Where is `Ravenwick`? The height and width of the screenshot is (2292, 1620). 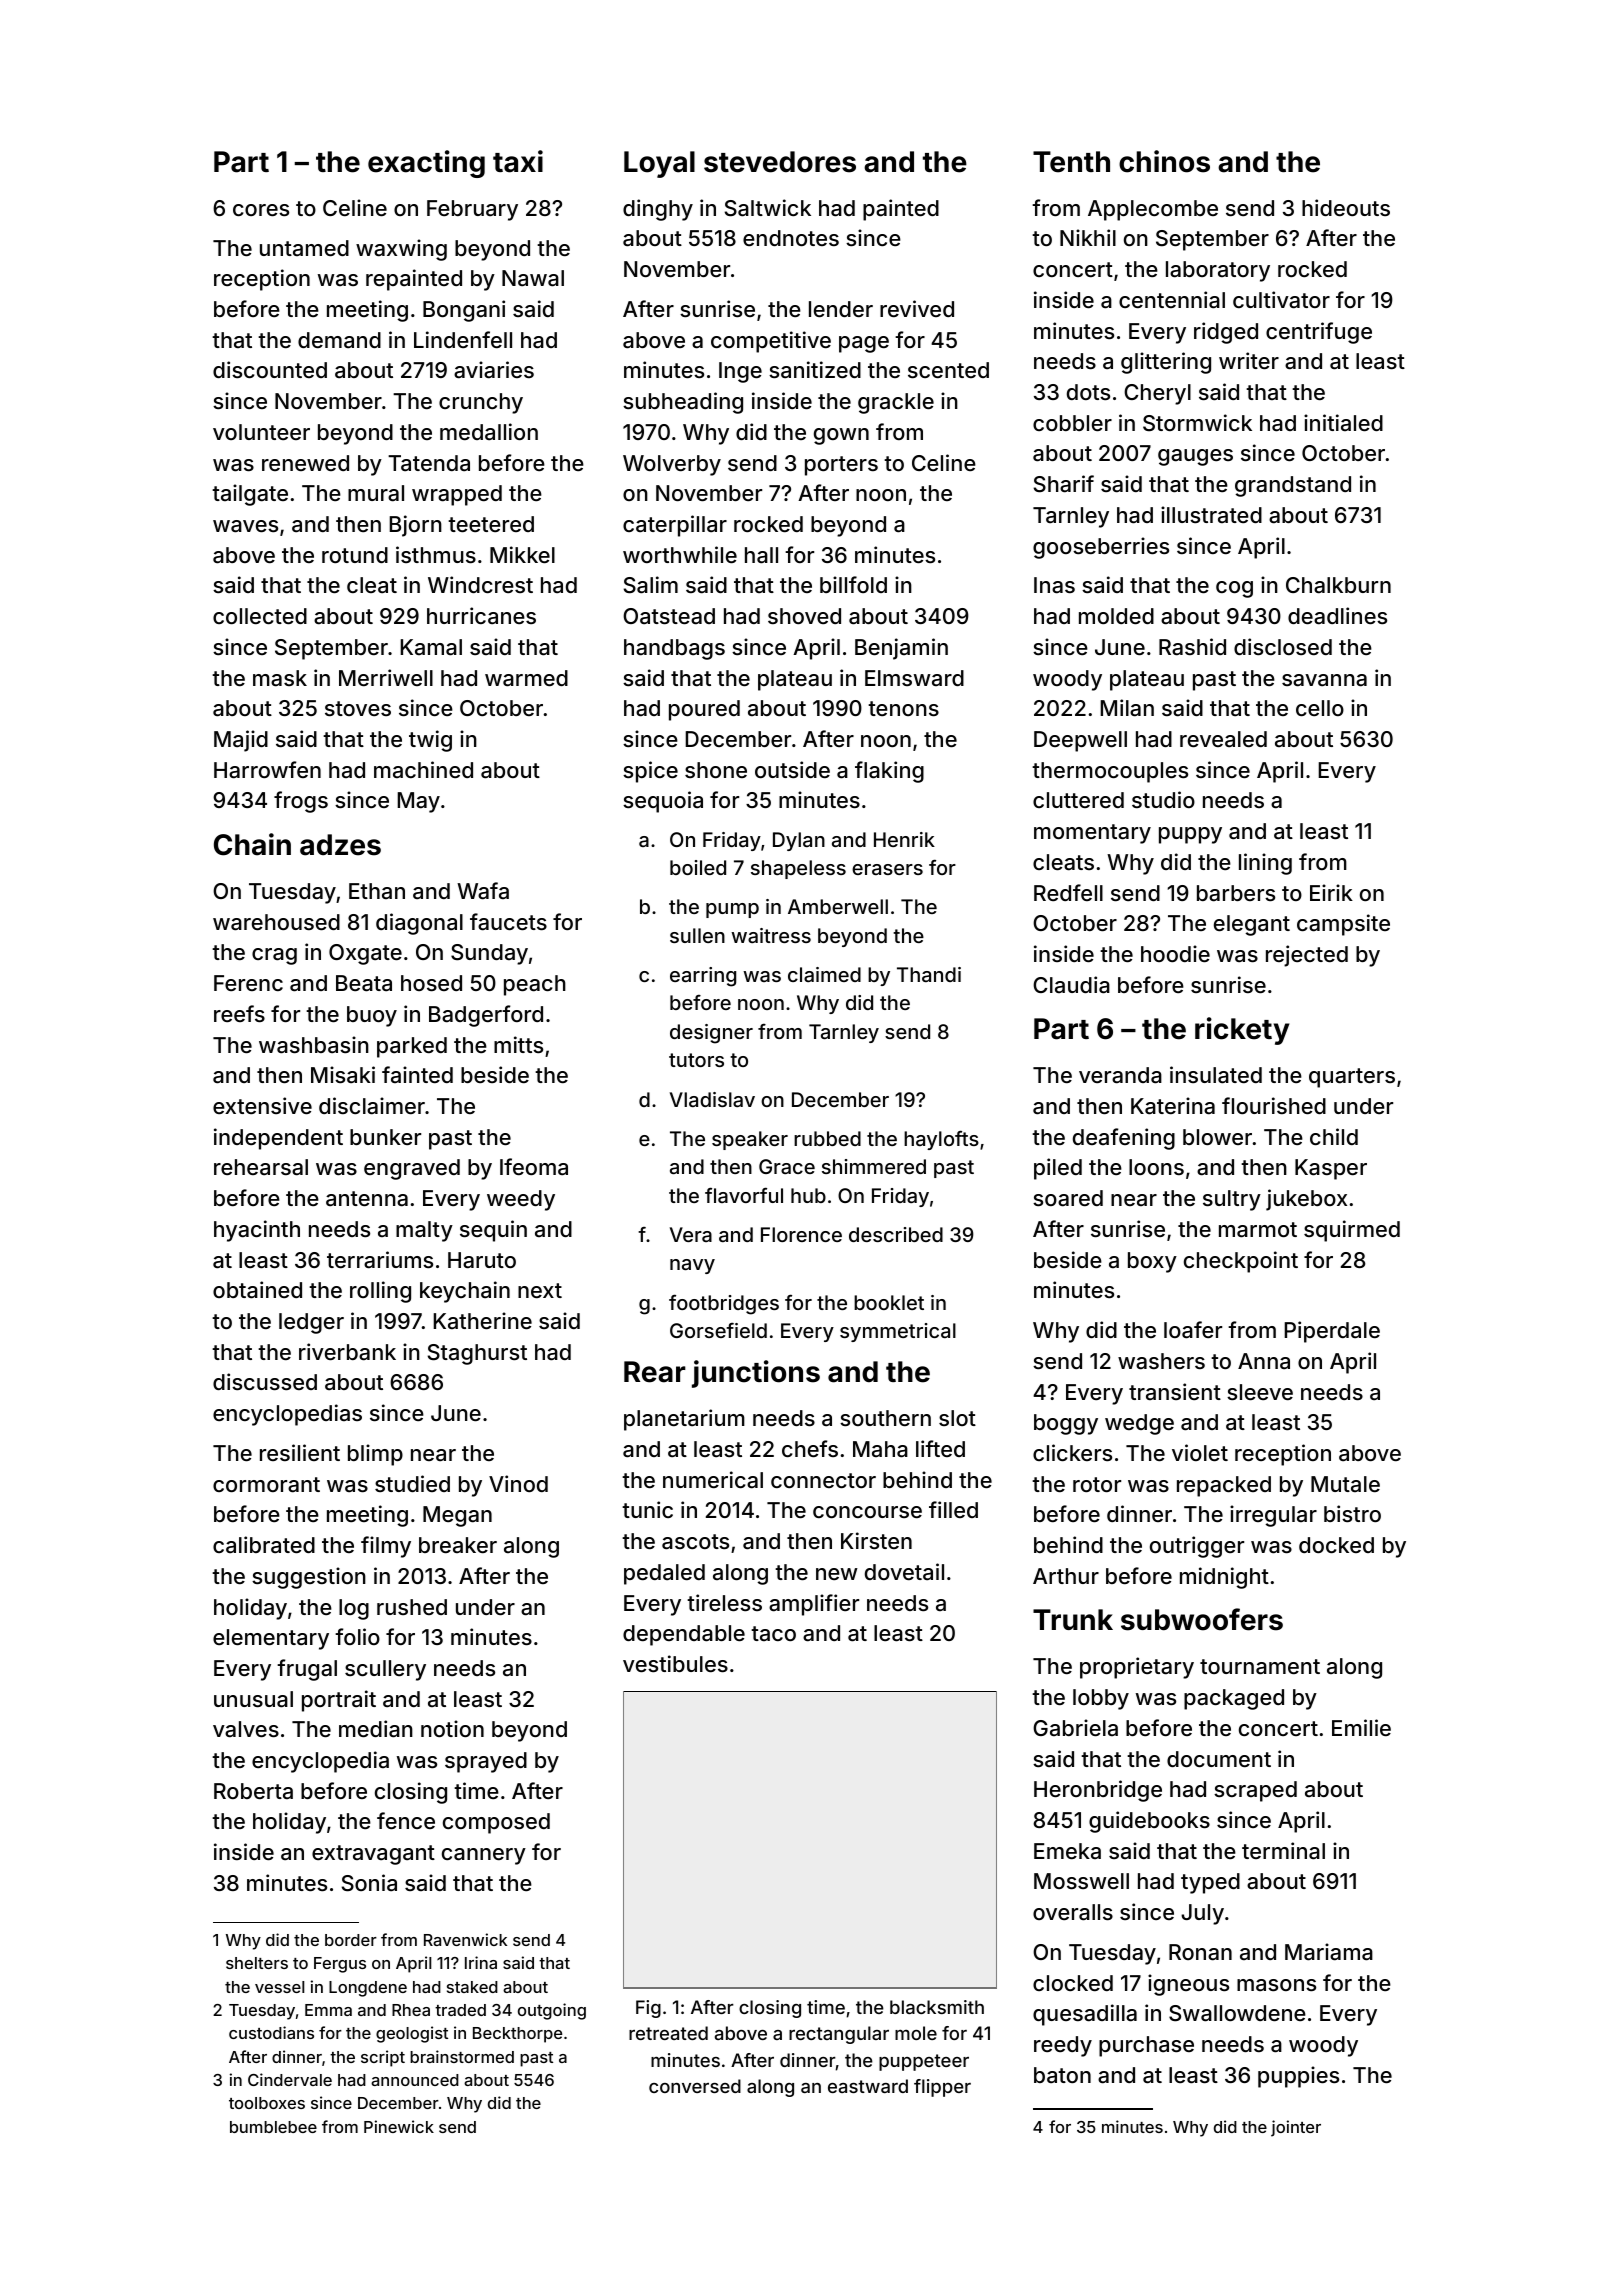
Ravenwick is located at coordinates (465, 1939).
